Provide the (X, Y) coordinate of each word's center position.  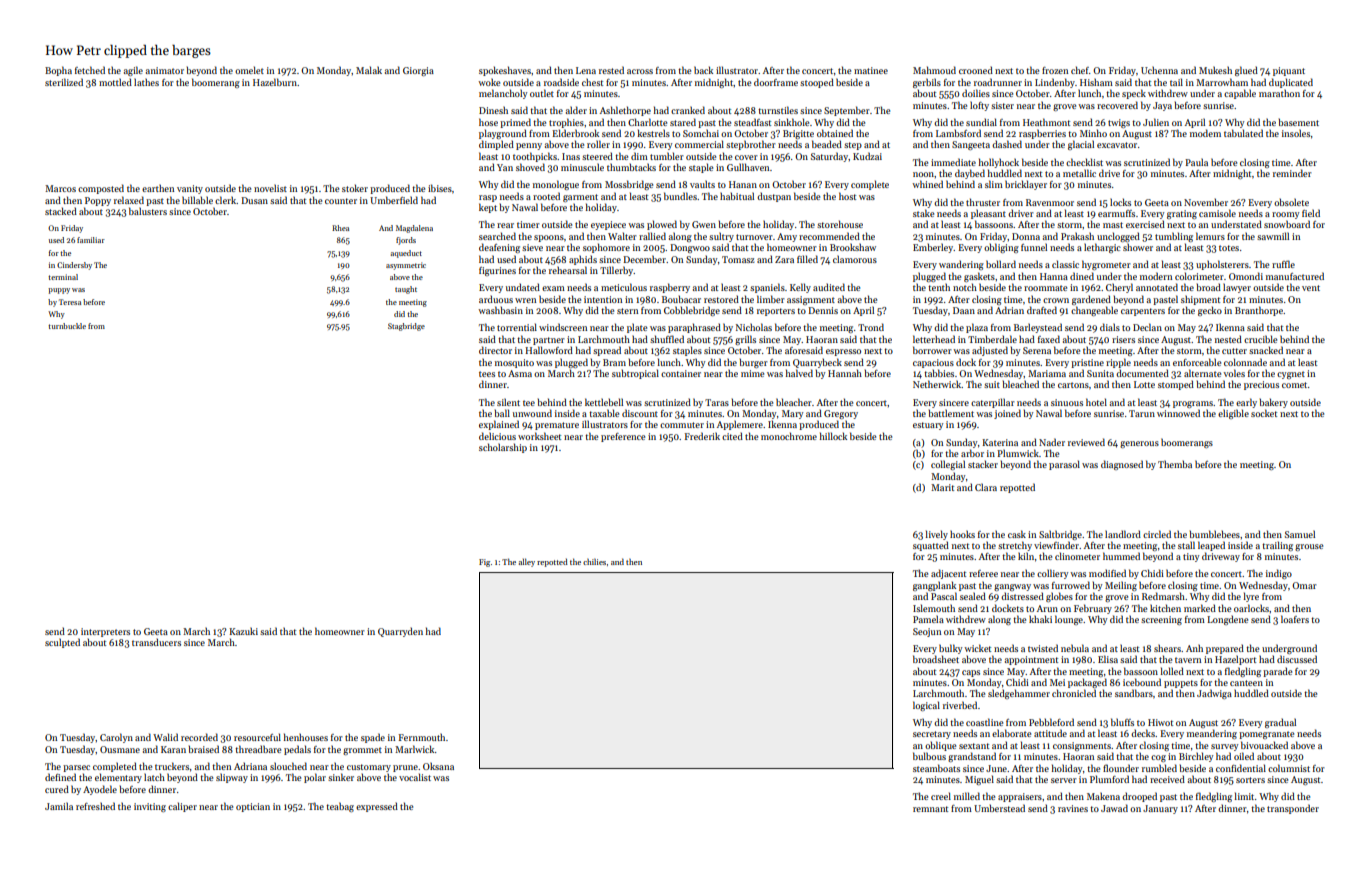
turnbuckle (67, 326)
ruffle (1283, 264)
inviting (150, 807)
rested (611, 70)
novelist (270, 188)
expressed (377, 807)
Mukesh (1215, 70)
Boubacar (681, 299)
